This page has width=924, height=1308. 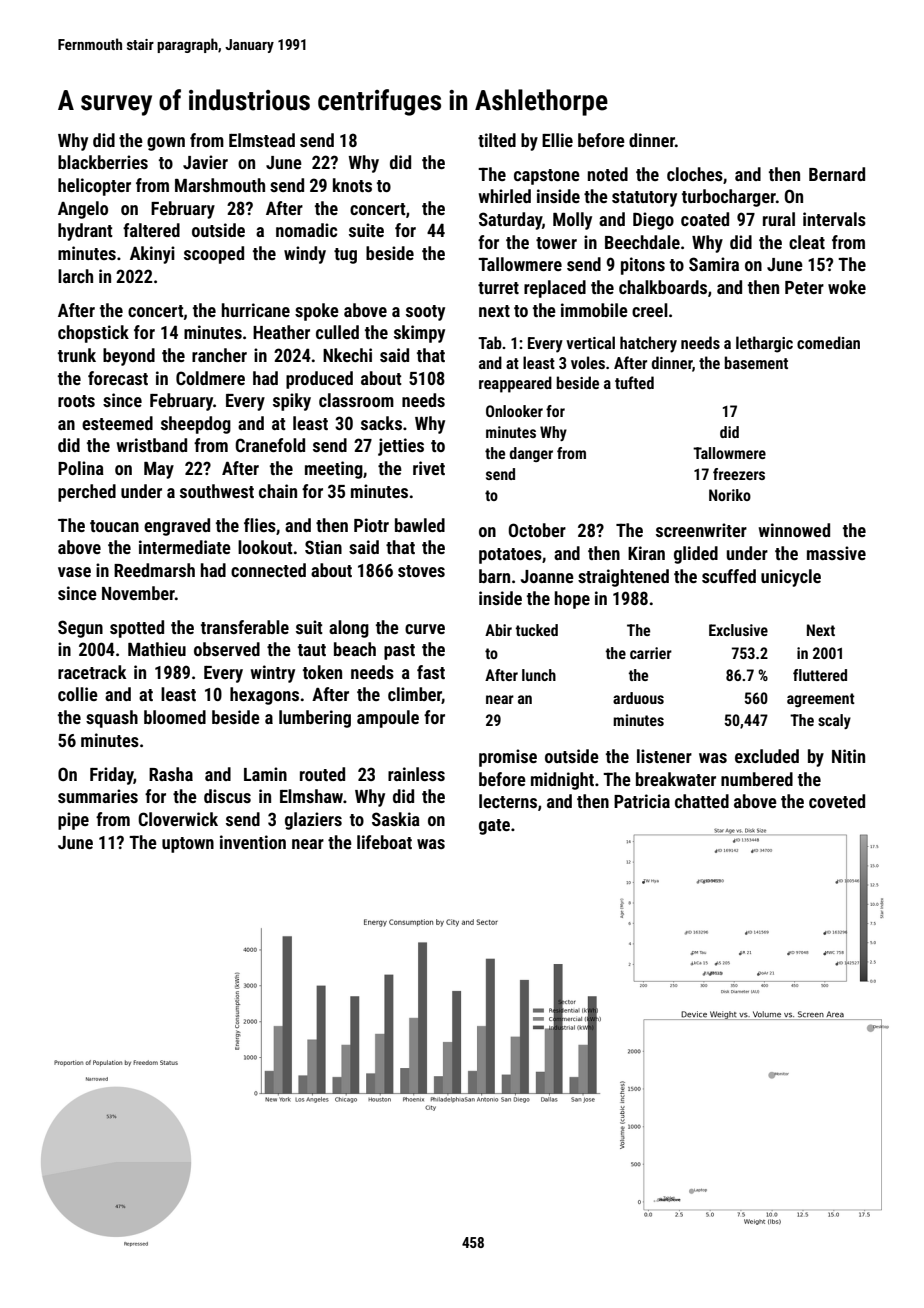 What do you see at coordinates (227, 649) in the page?
I see `observed` at bounding box center [227, 649].
